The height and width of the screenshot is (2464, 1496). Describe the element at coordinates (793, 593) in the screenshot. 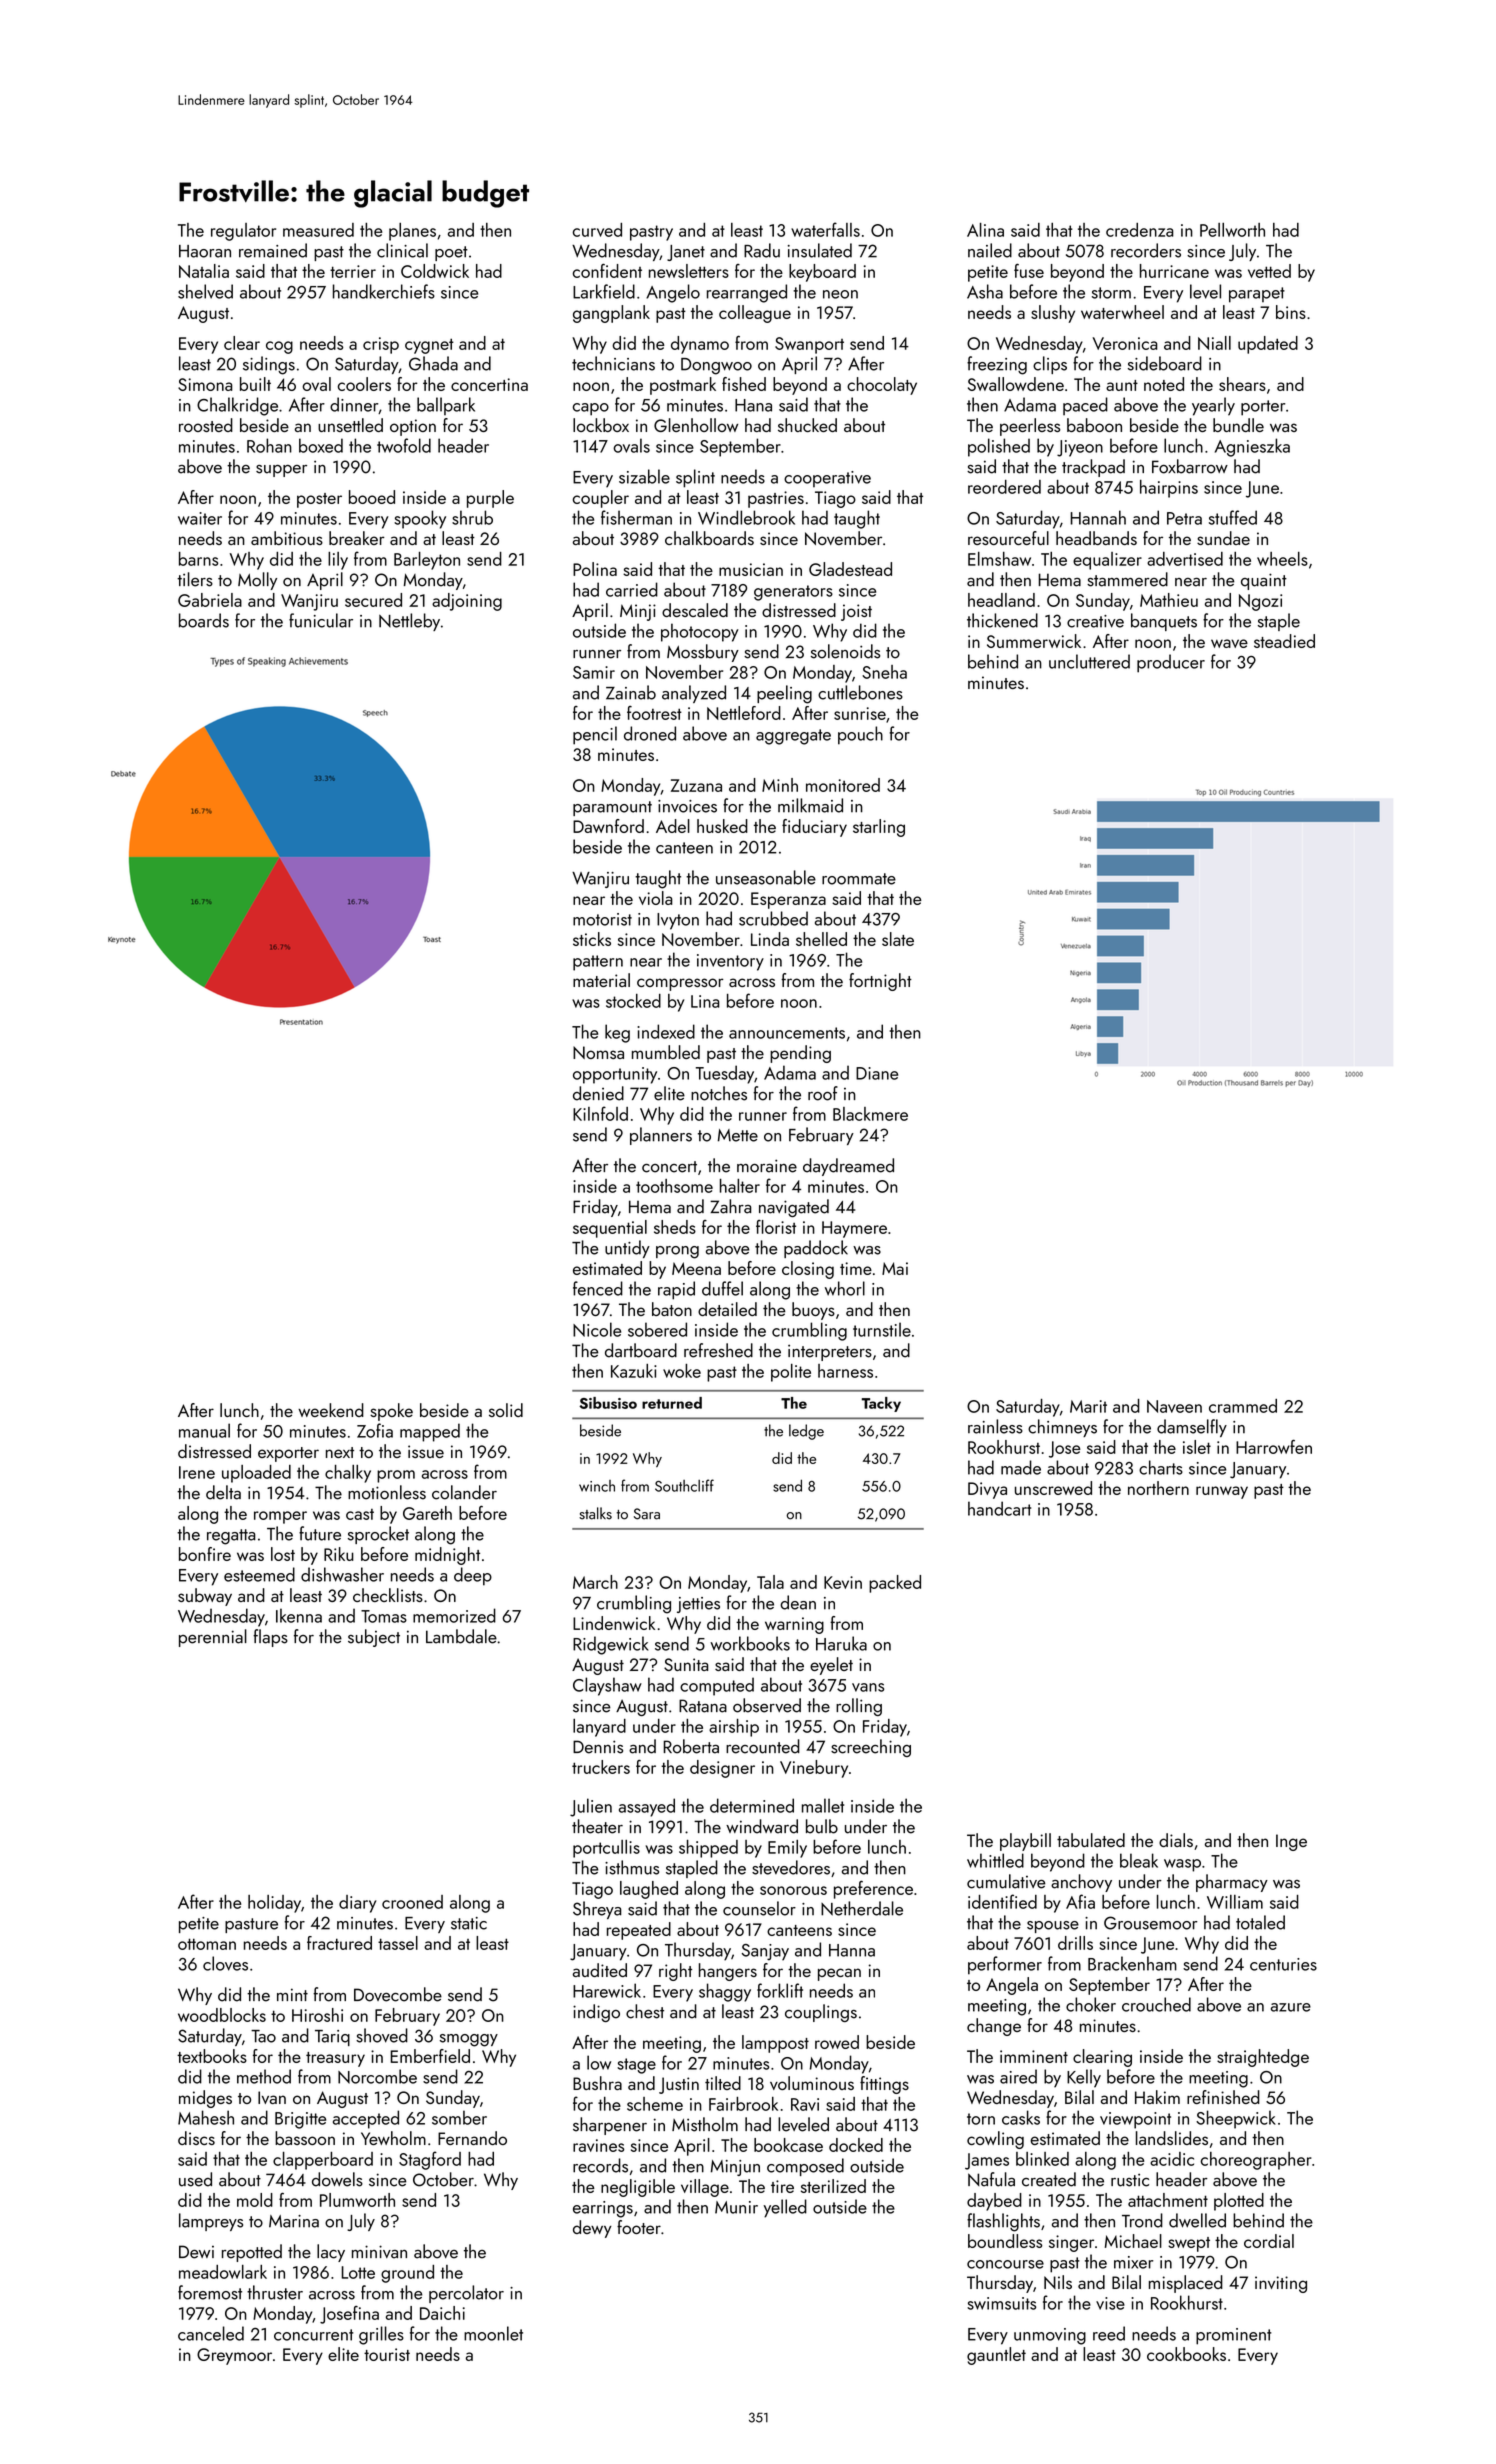

I see `generators` at that location.
